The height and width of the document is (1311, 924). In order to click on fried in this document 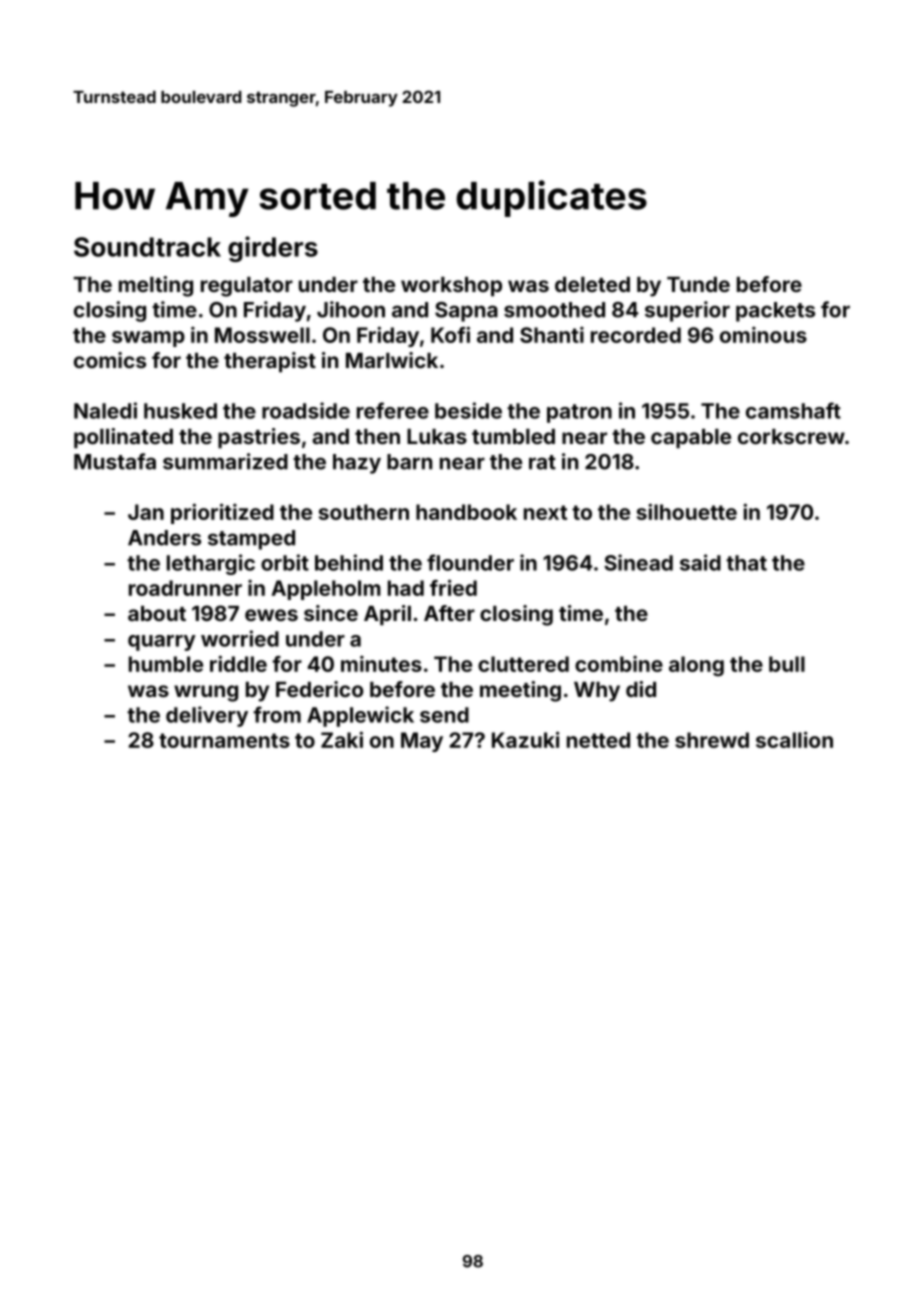, I will do `click(453, 587)`.
